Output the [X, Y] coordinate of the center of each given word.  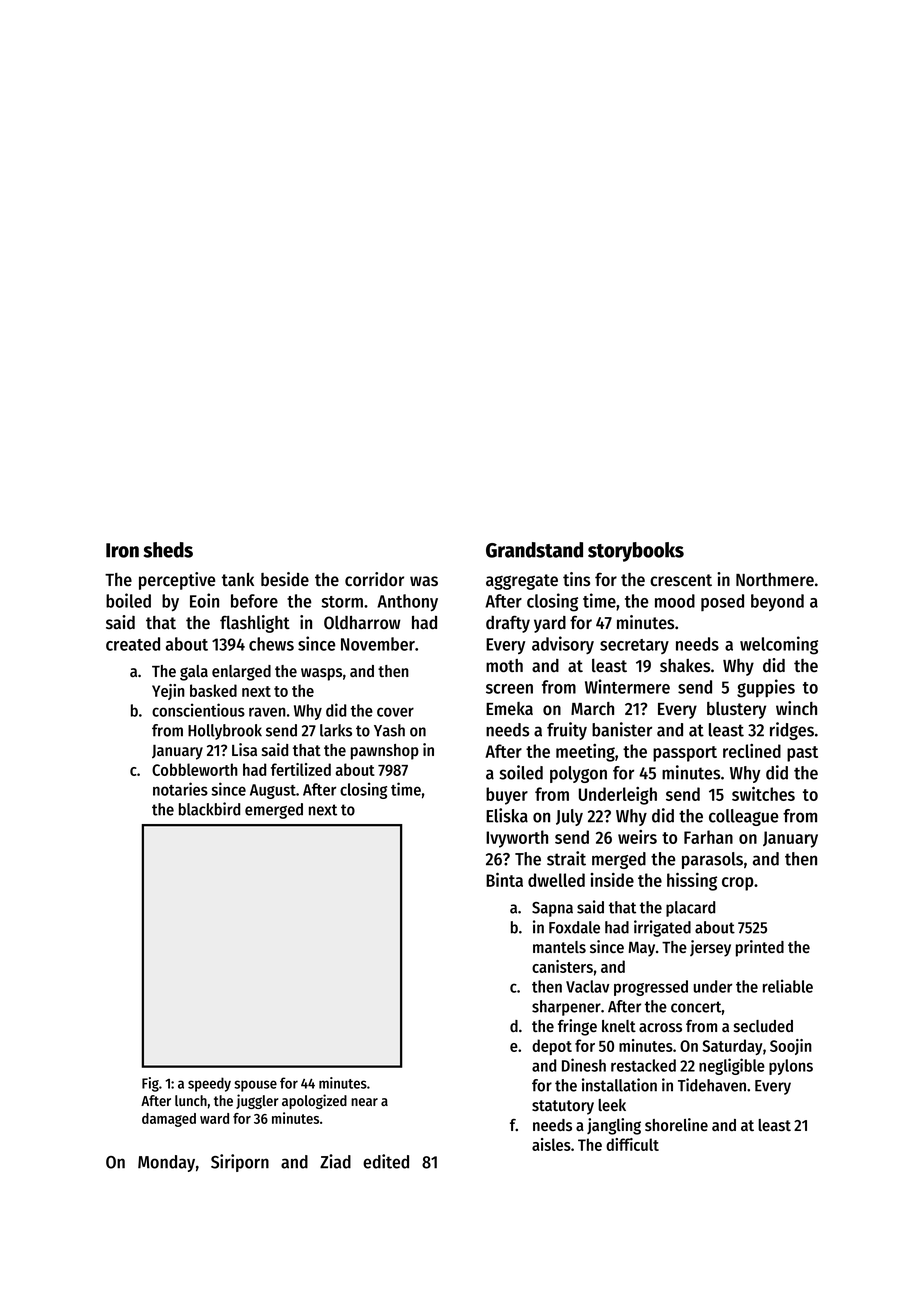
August [273, 791]
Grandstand [534, 550]
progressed [651, 988]
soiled [521, 772]
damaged [169, 1120]
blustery [736, 710]
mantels [559, 947]
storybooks [636, 552]
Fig [150, 1084]
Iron [122, 550]
